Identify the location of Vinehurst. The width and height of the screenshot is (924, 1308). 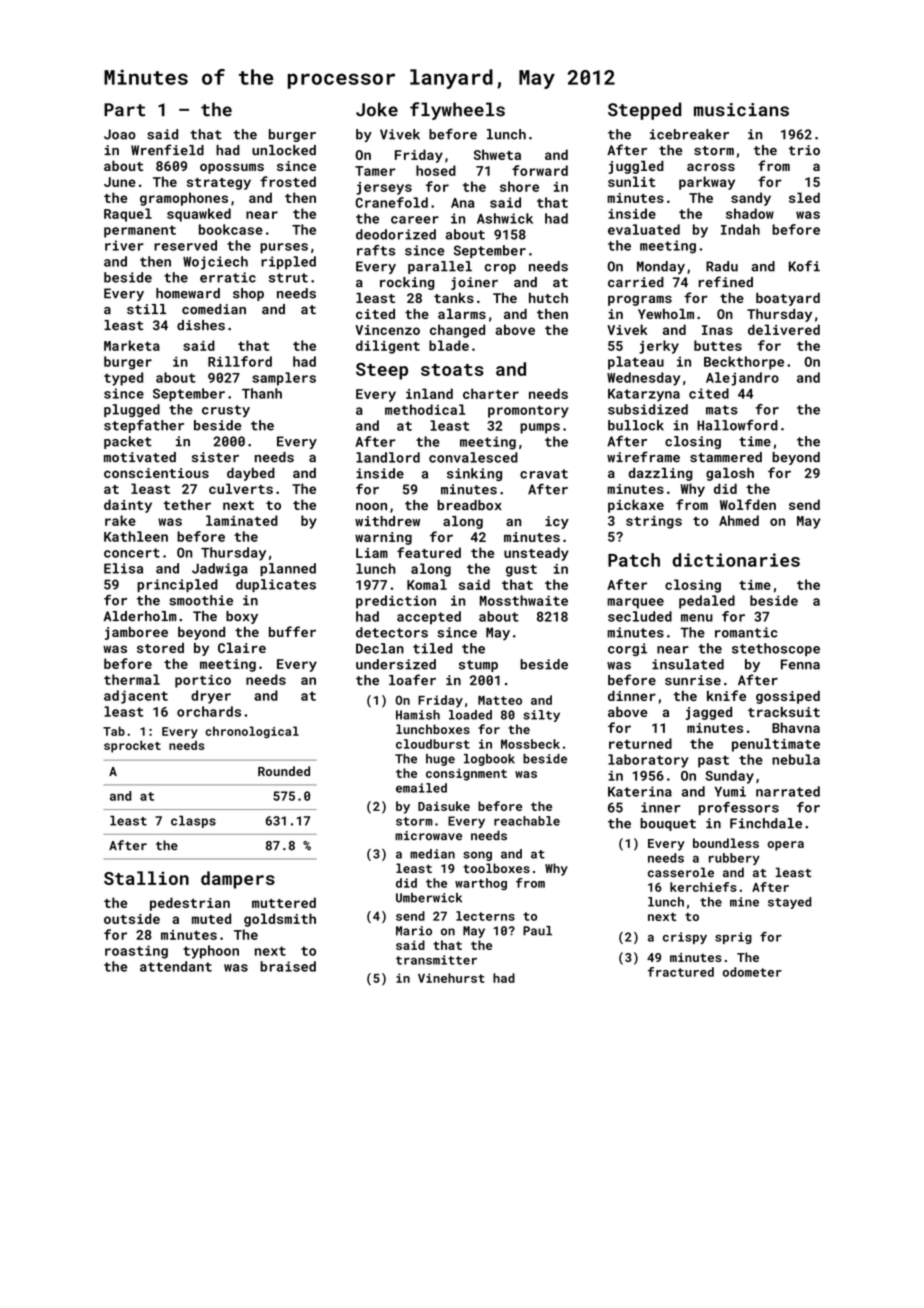
(451, 978).
